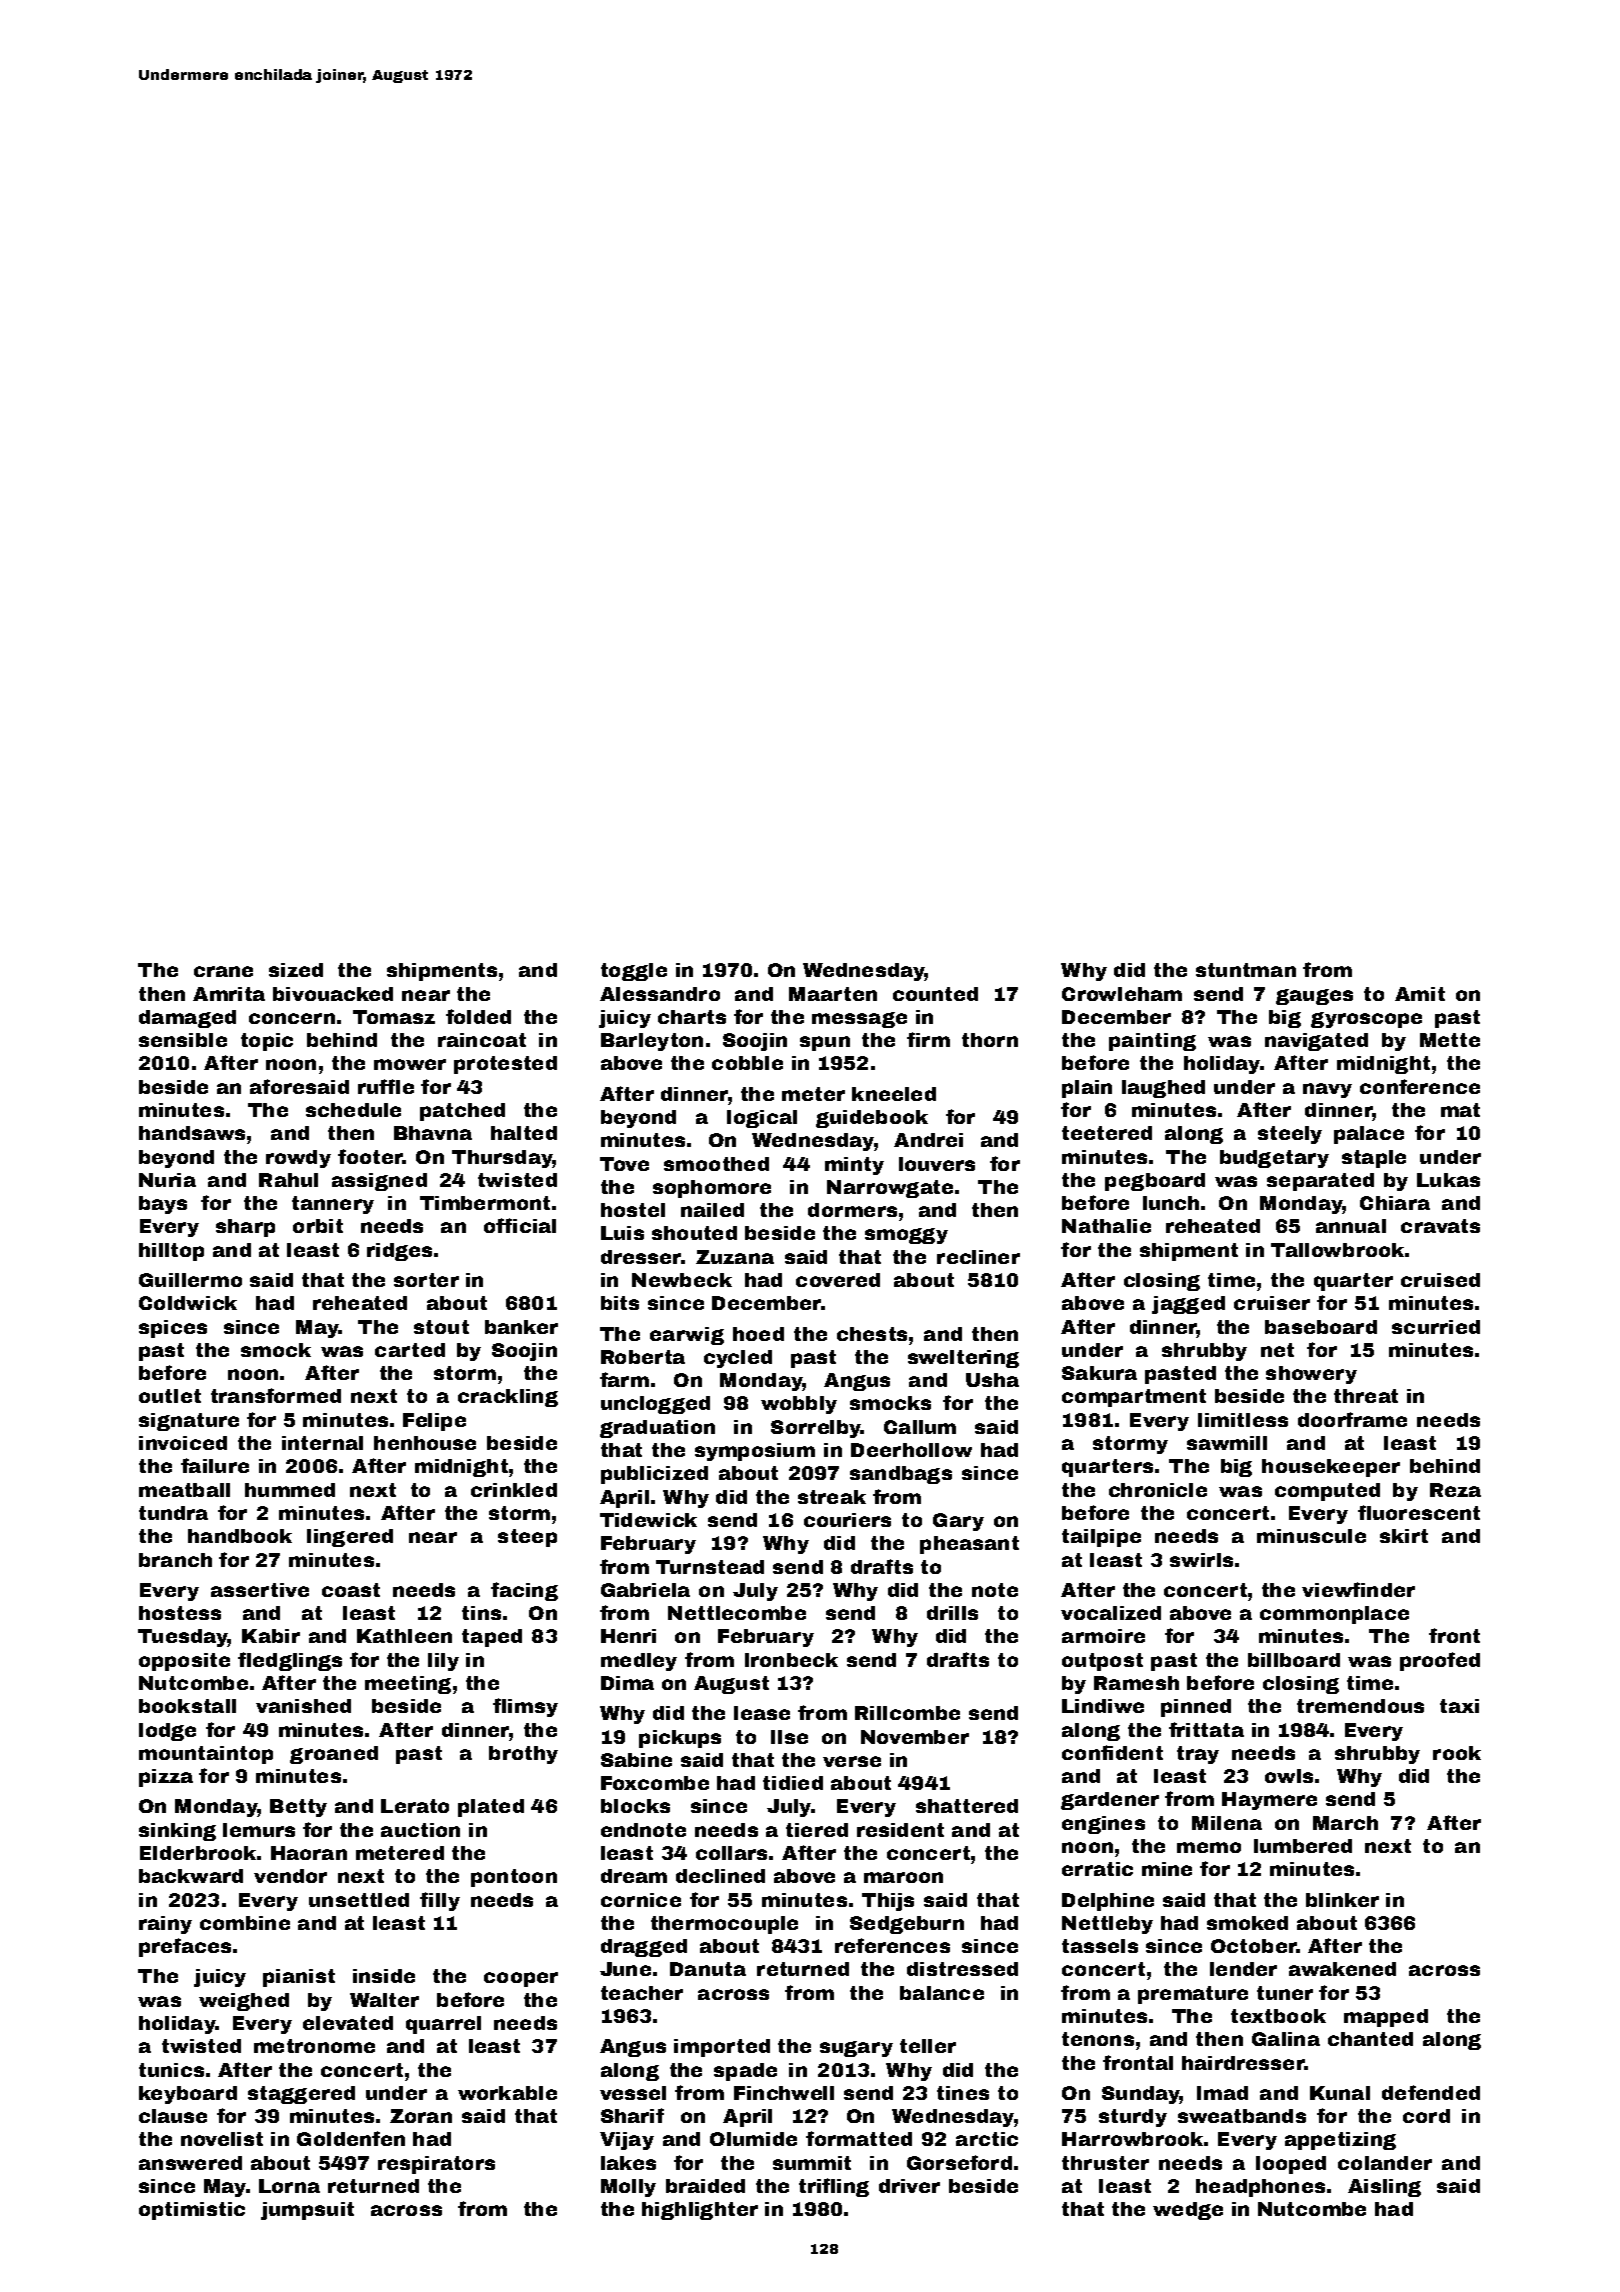 This screenshot has height=2292, width=1620. I want to click on collars, so click(731, 1853).
